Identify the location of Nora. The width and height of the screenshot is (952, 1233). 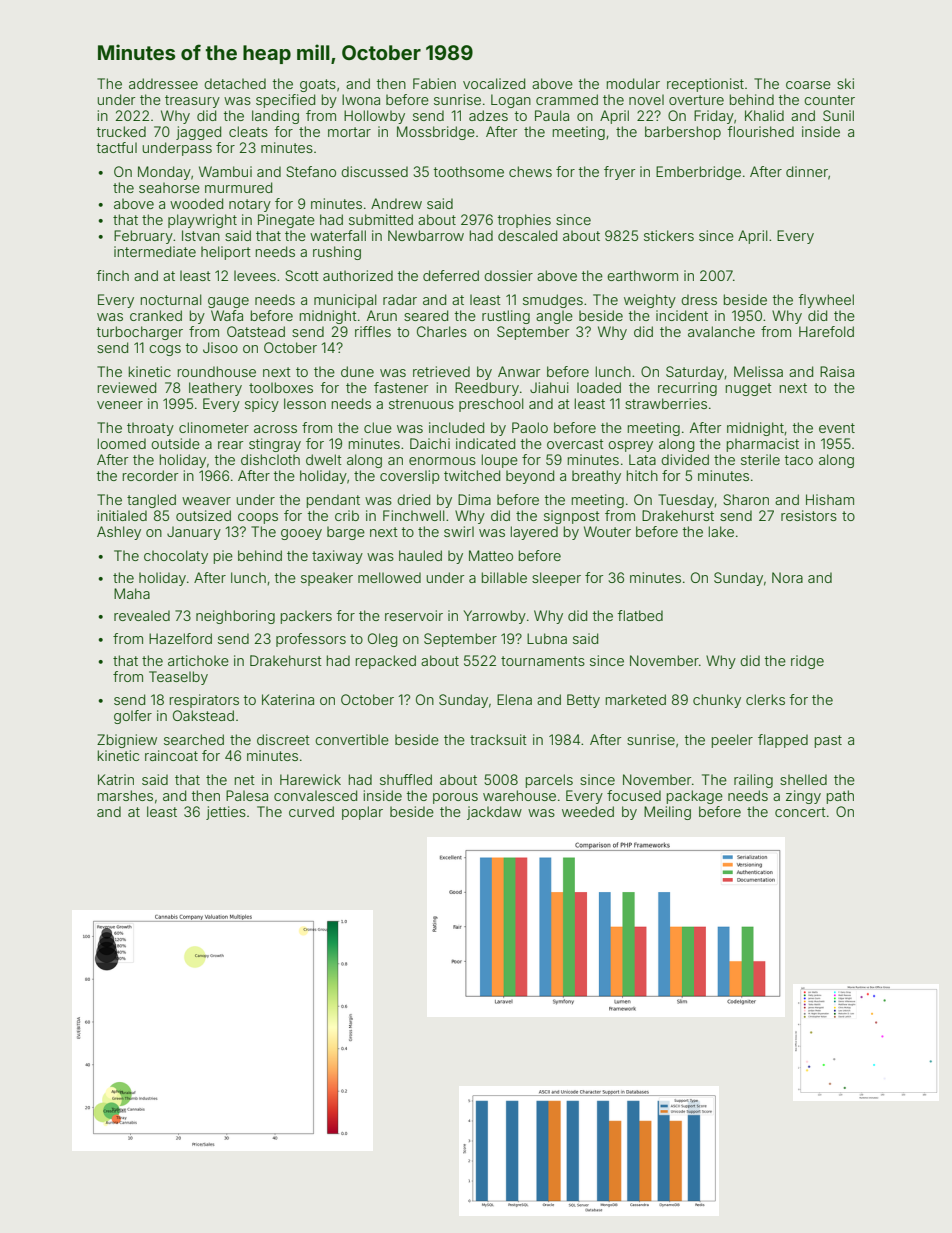
(787, 577).
